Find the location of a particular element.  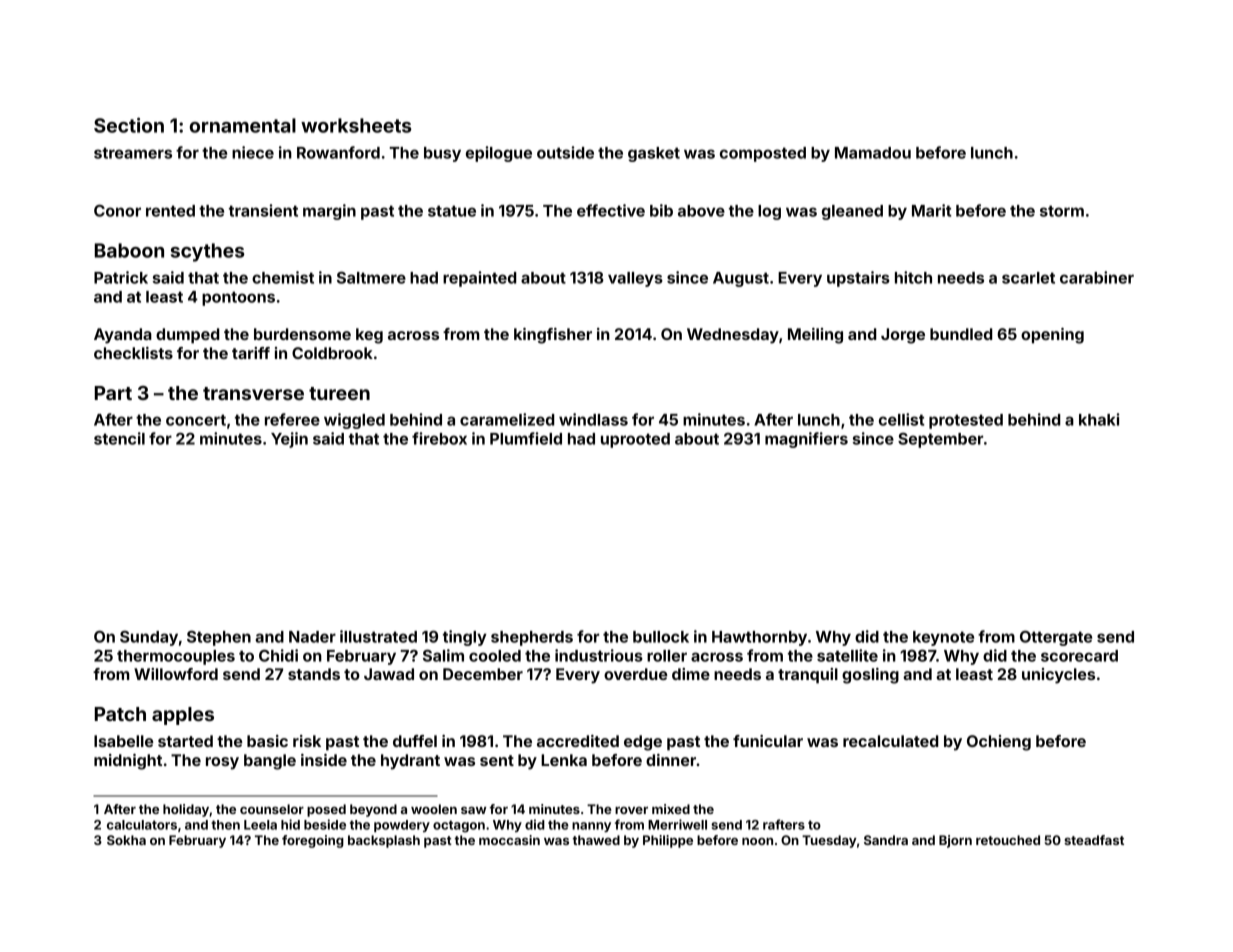

storm is located at coordinates (1062, 211).
